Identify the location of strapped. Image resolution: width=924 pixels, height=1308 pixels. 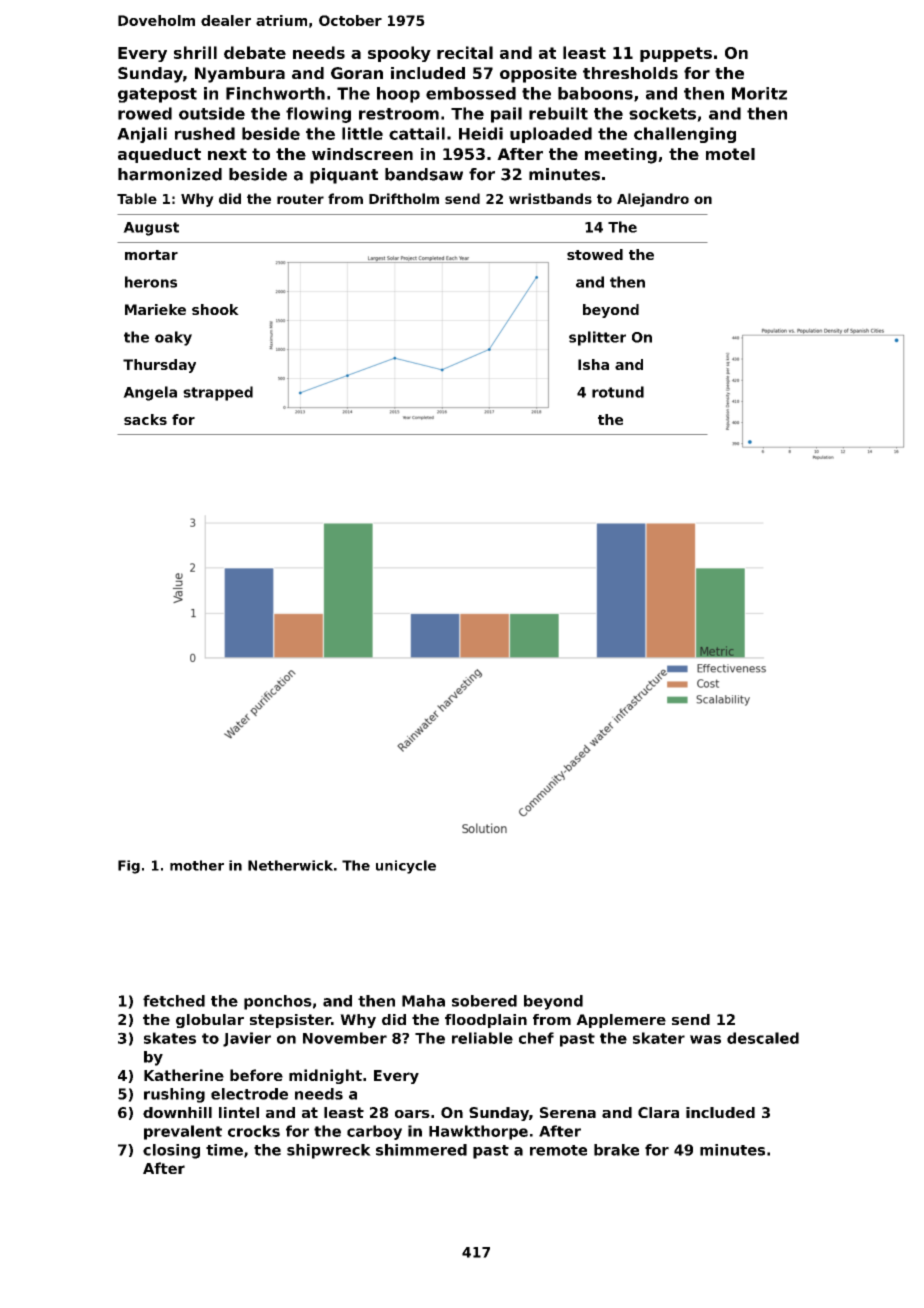
(218, 393).
